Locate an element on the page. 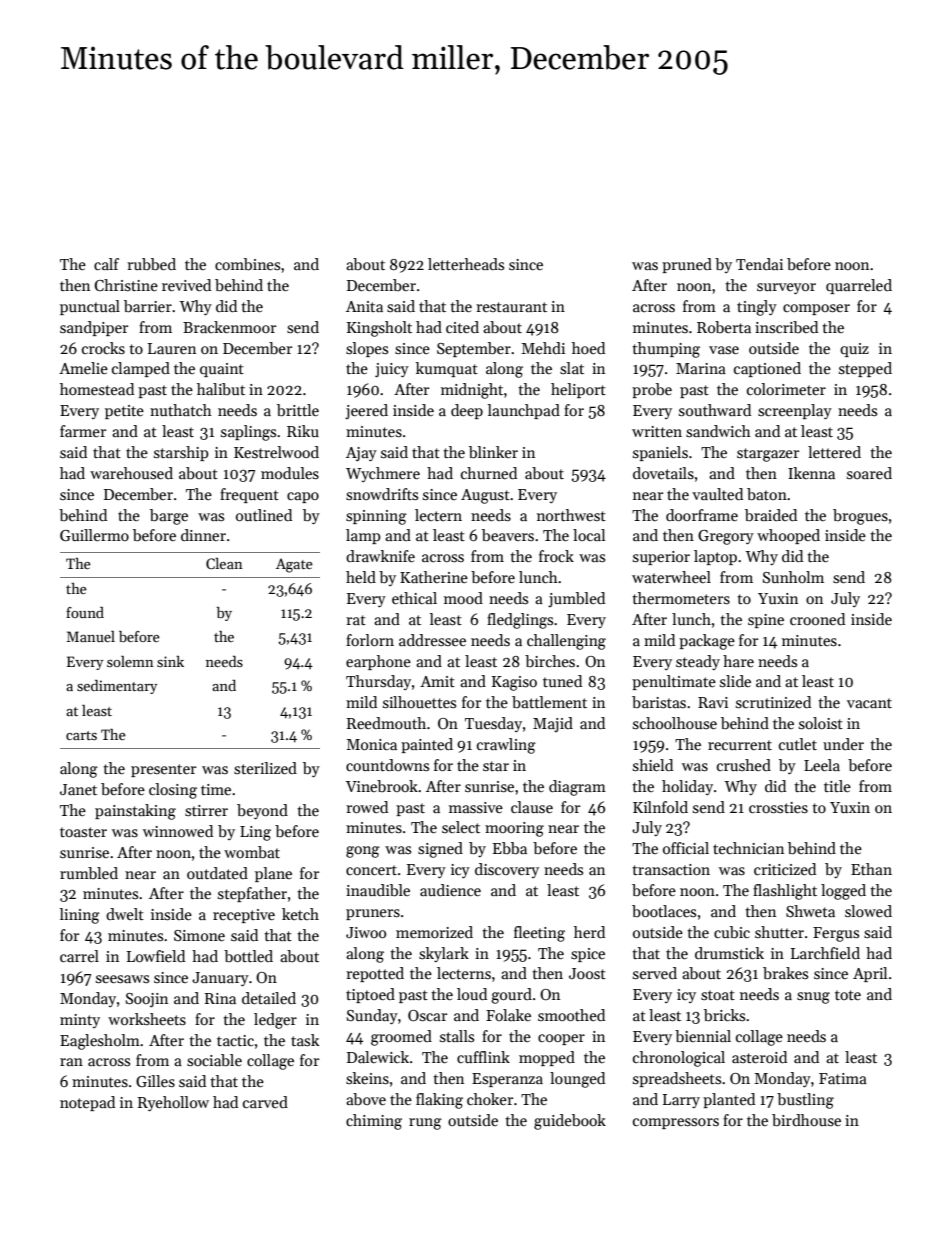  shield is located at coordinates (653, 765).
